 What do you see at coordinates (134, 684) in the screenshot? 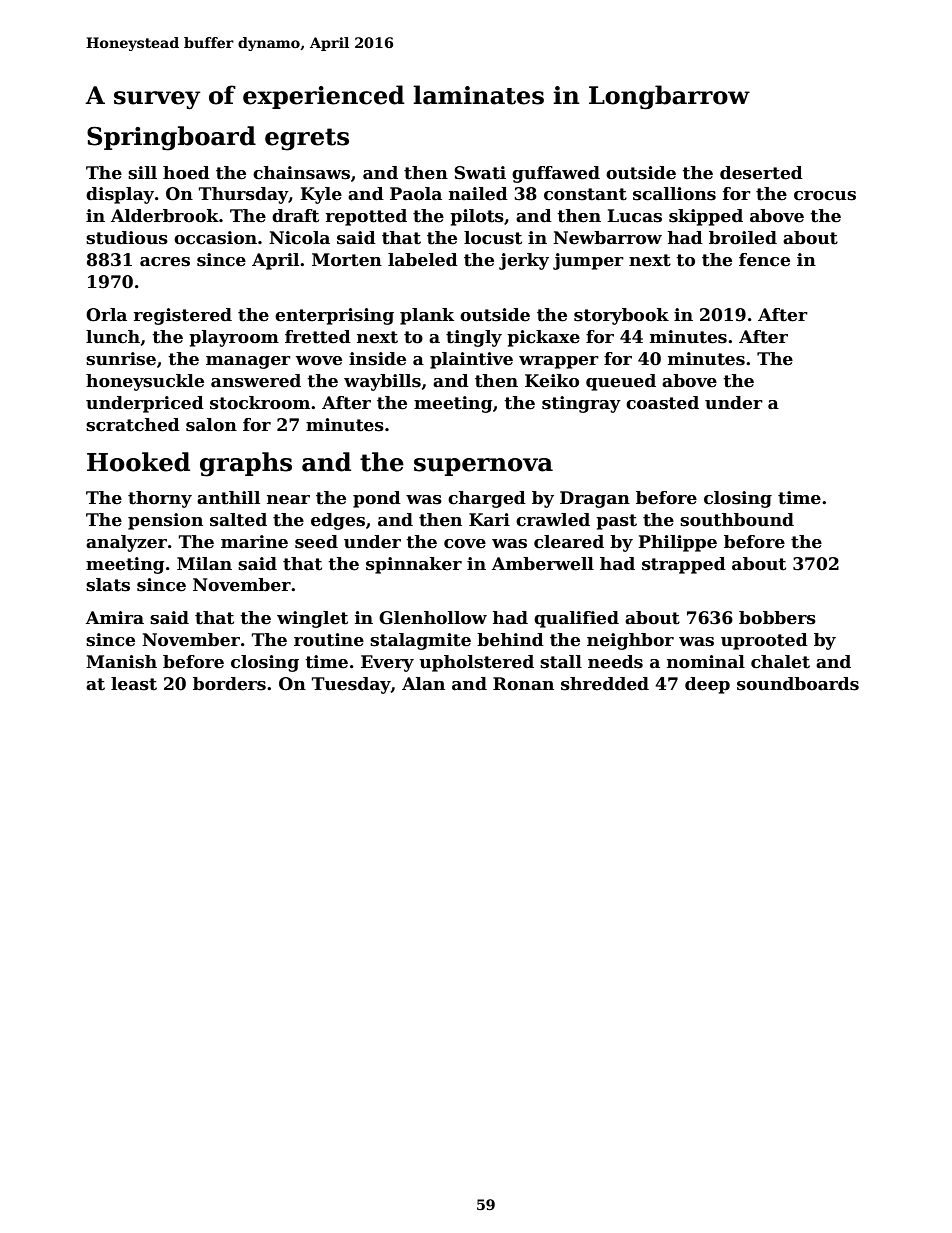
I see `least` at bounding box center [134, 684].
